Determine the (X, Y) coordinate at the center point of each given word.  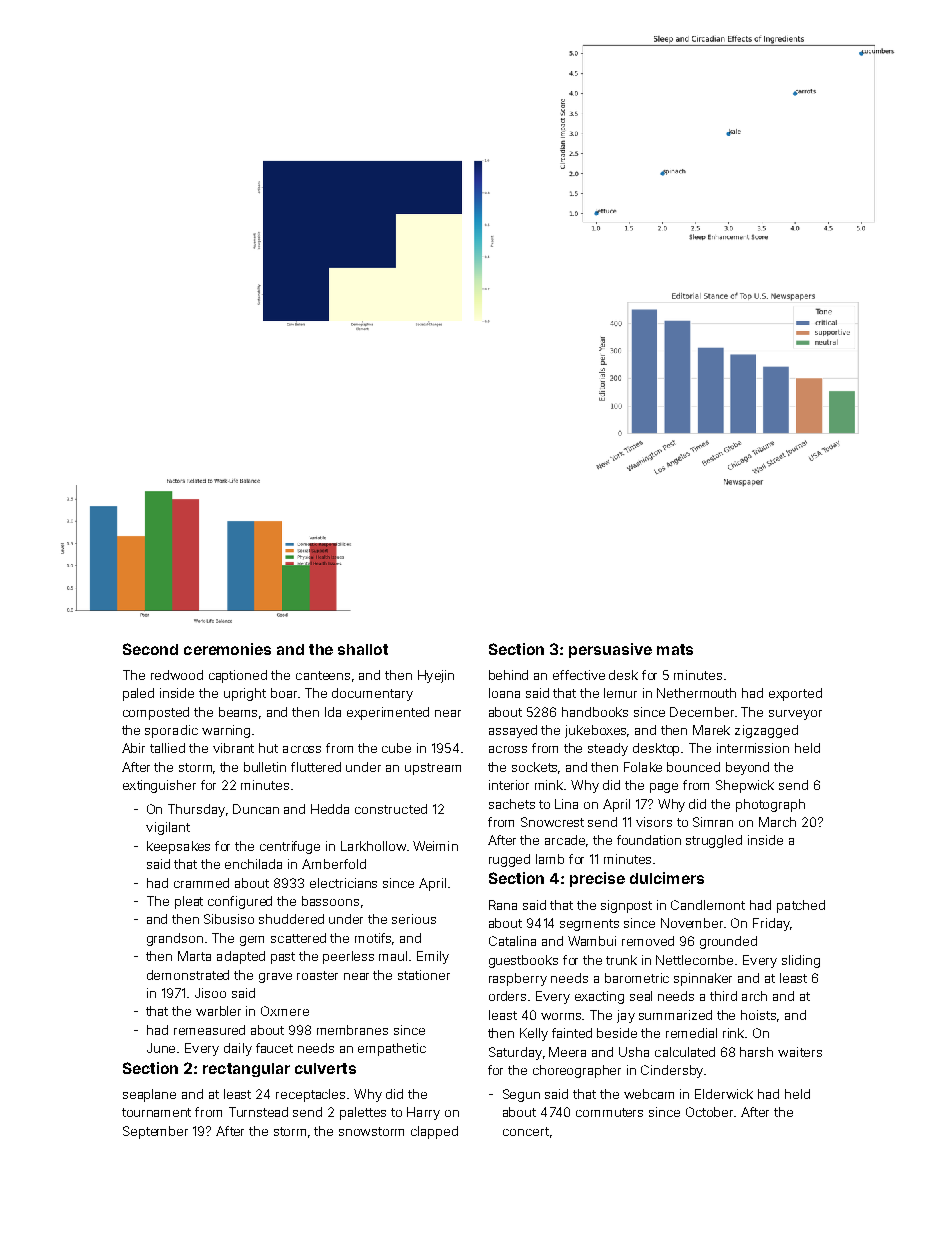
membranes (352, 1030)
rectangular (246, 1070)
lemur (620, 693)
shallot (363, 649)
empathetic (392, 1049)
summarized (675, 1015)
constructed (391, 809)
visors (654, 822)
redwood (177, 675)
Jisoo (210, 993)
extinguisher (159, 786)
